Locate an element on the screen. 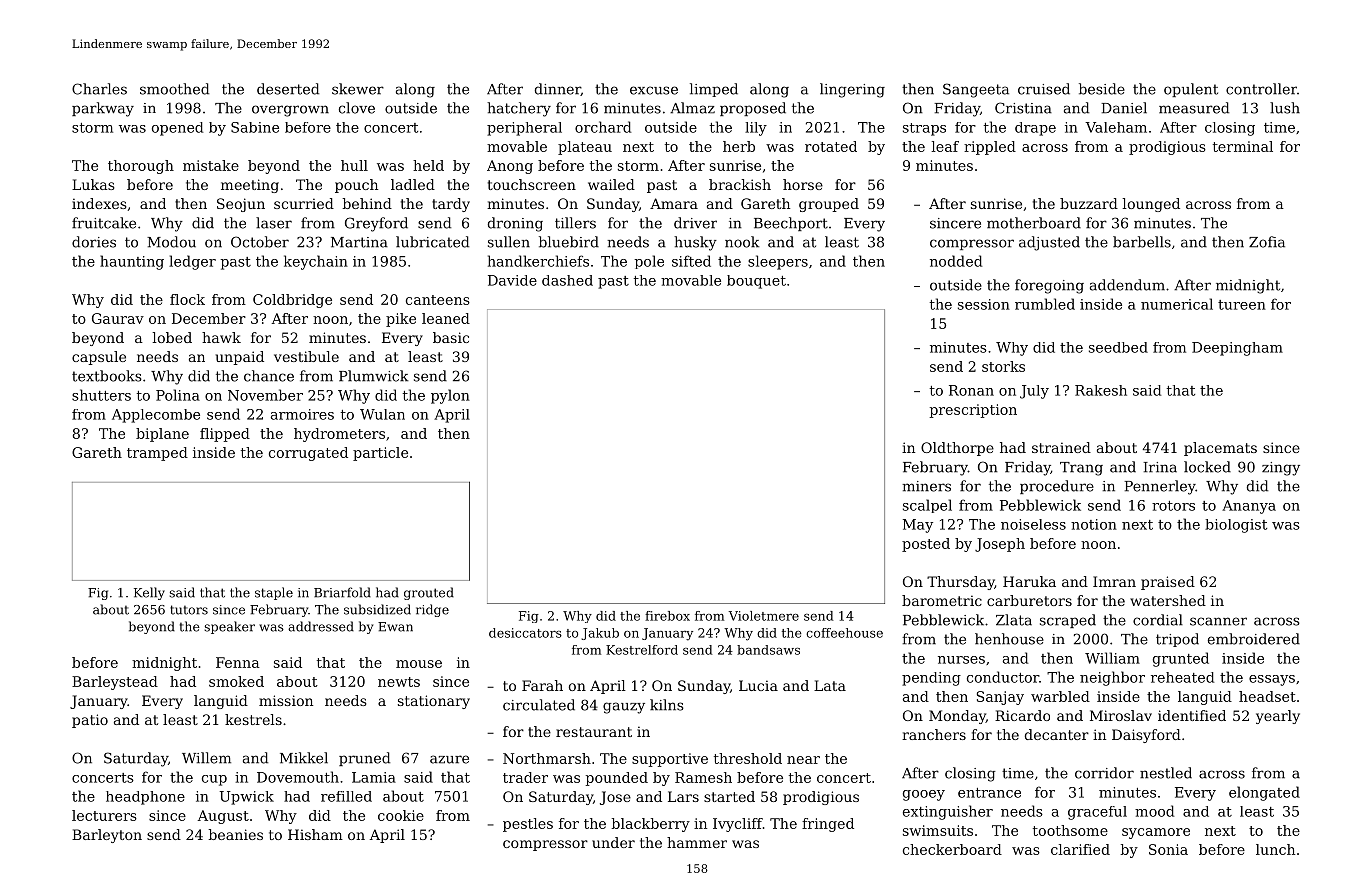 The image size is (1372, 887). grouted is located at coordinates (429, 593).
